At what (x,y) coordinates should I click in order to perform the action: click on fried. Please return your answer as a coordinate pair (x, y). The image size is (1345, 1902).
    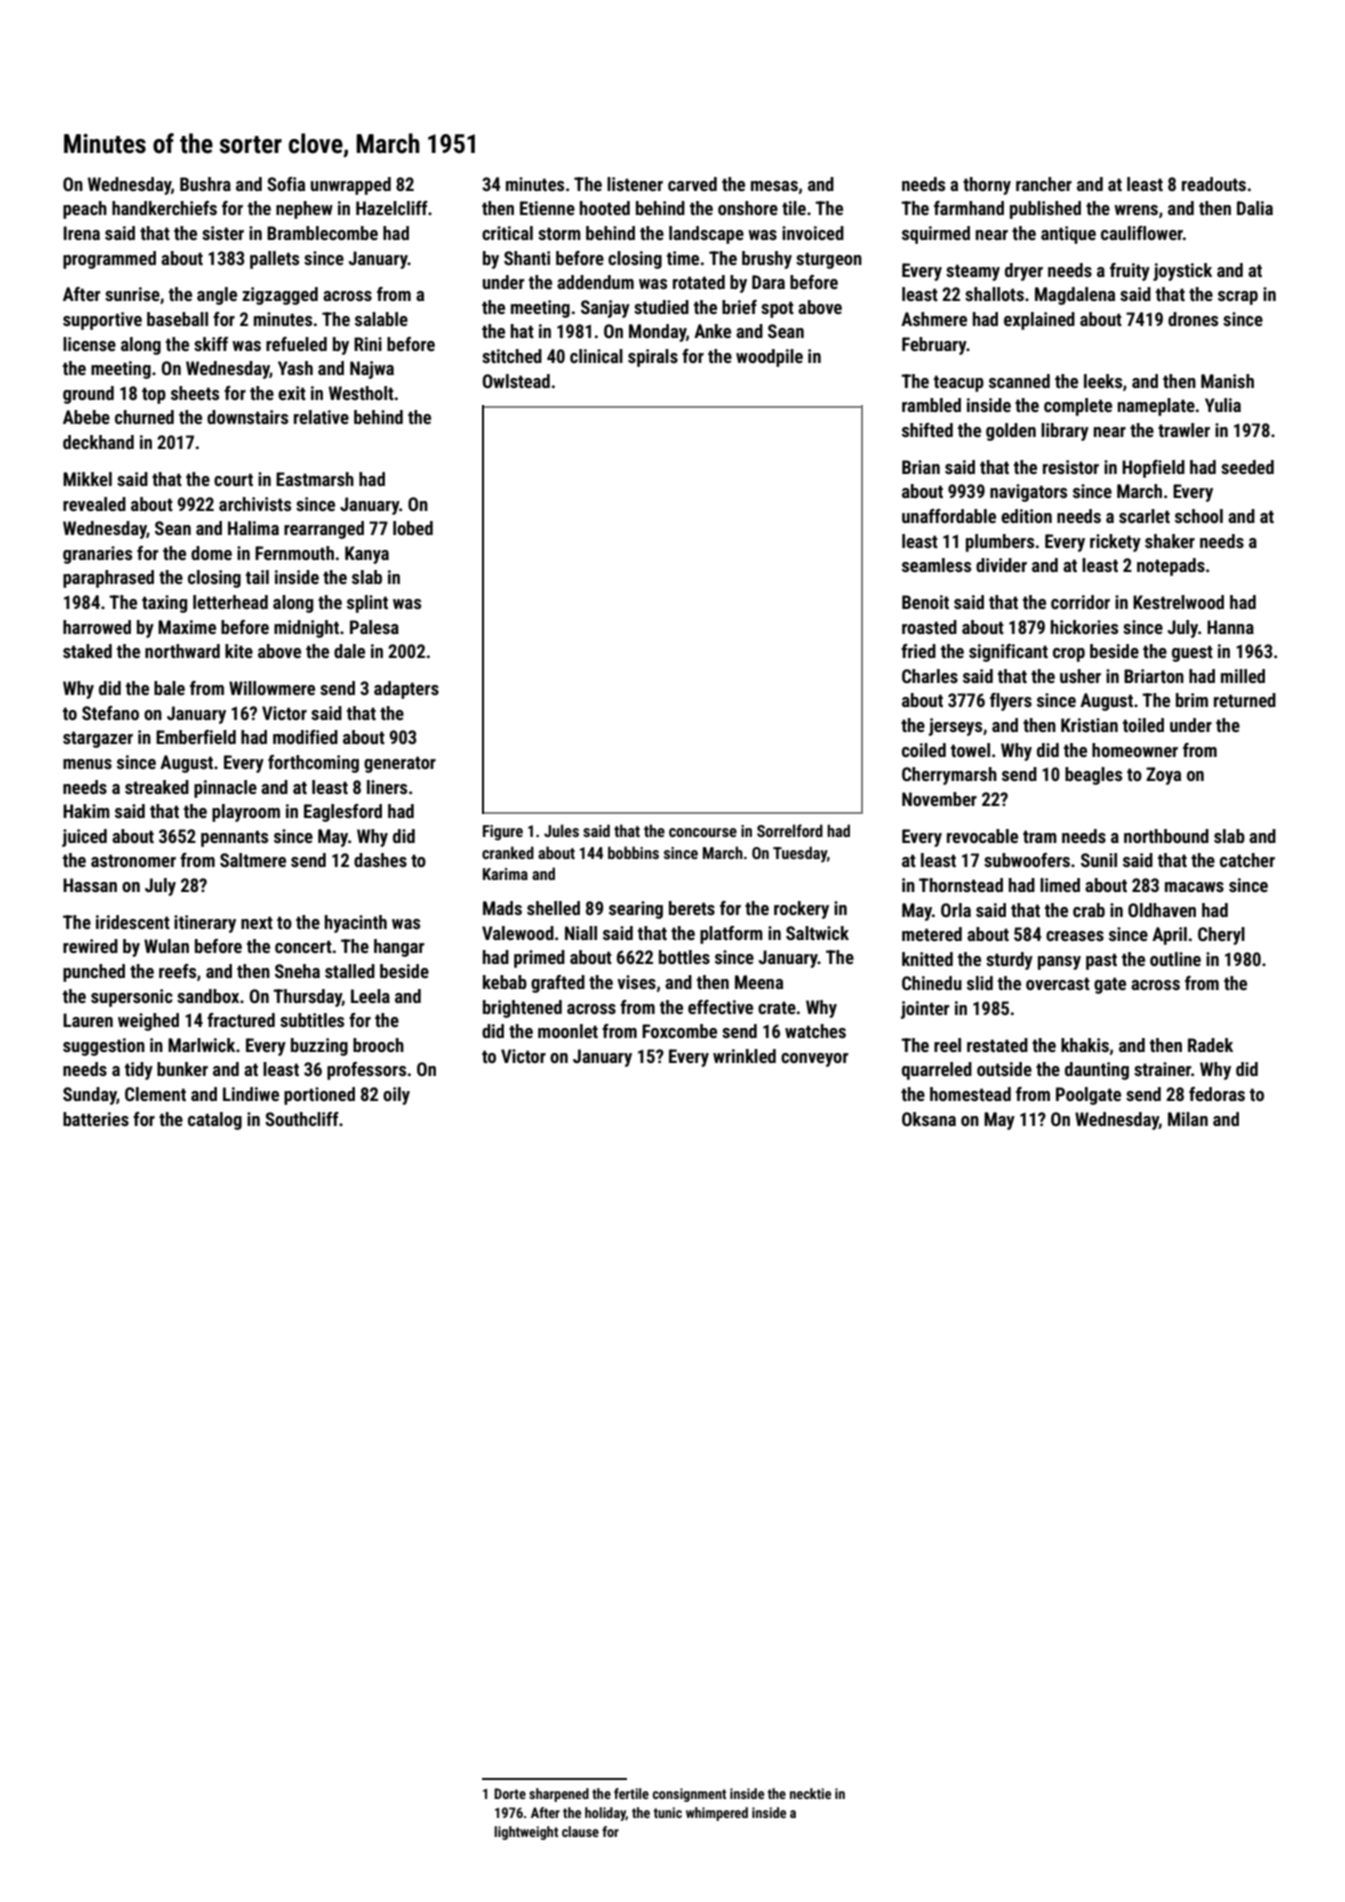
    Looking at the image, I should click on (918, 651).
